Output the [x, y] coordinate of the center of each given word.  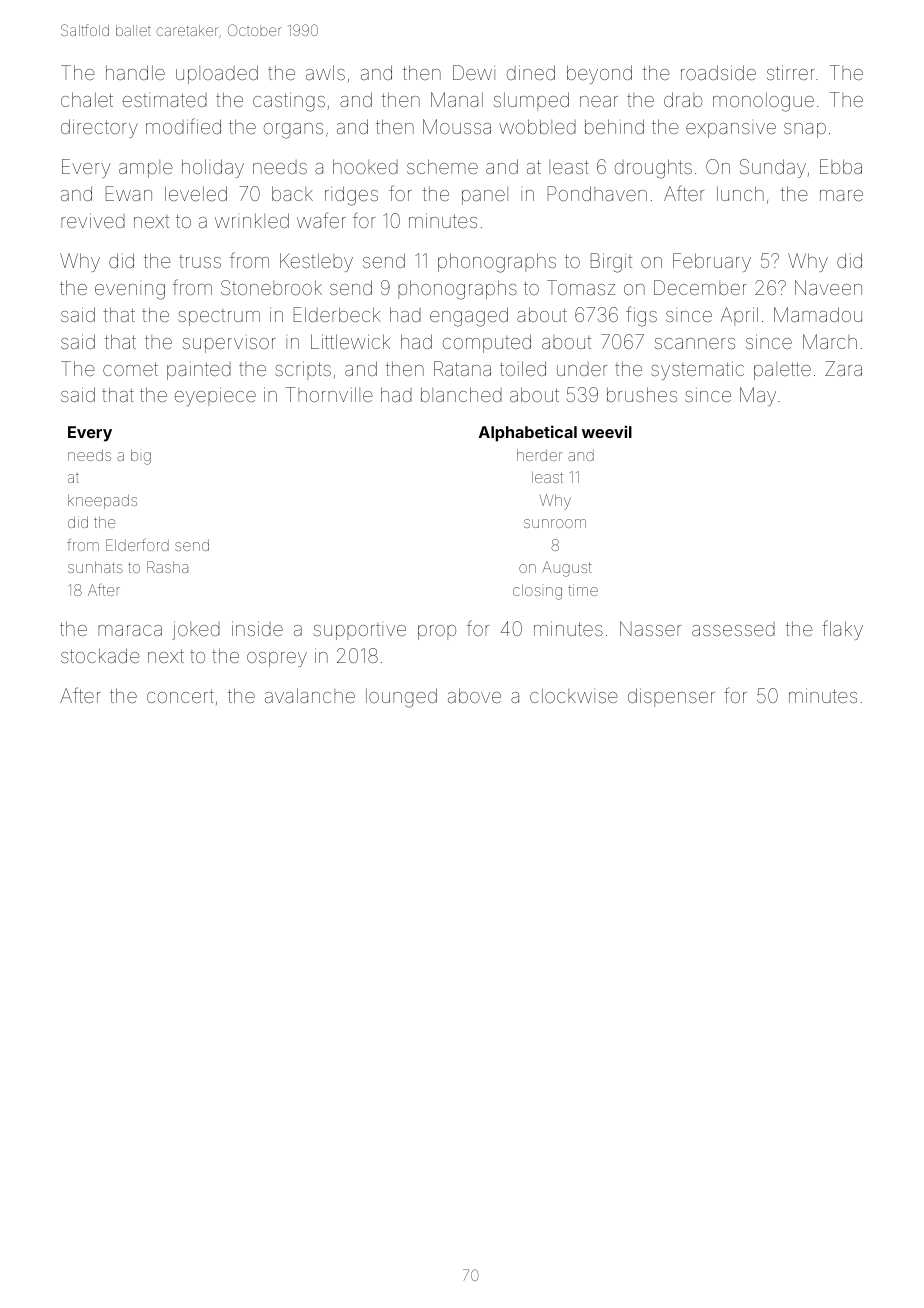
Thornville [329, 394]
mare [841, 195]
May [758, 396]
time [583, 590]
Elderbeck [337, 314]
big [141, 457]
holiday [213, 168]
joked [196, 630]
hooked [365, 166]
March [830, 341]
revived [93, 220]
